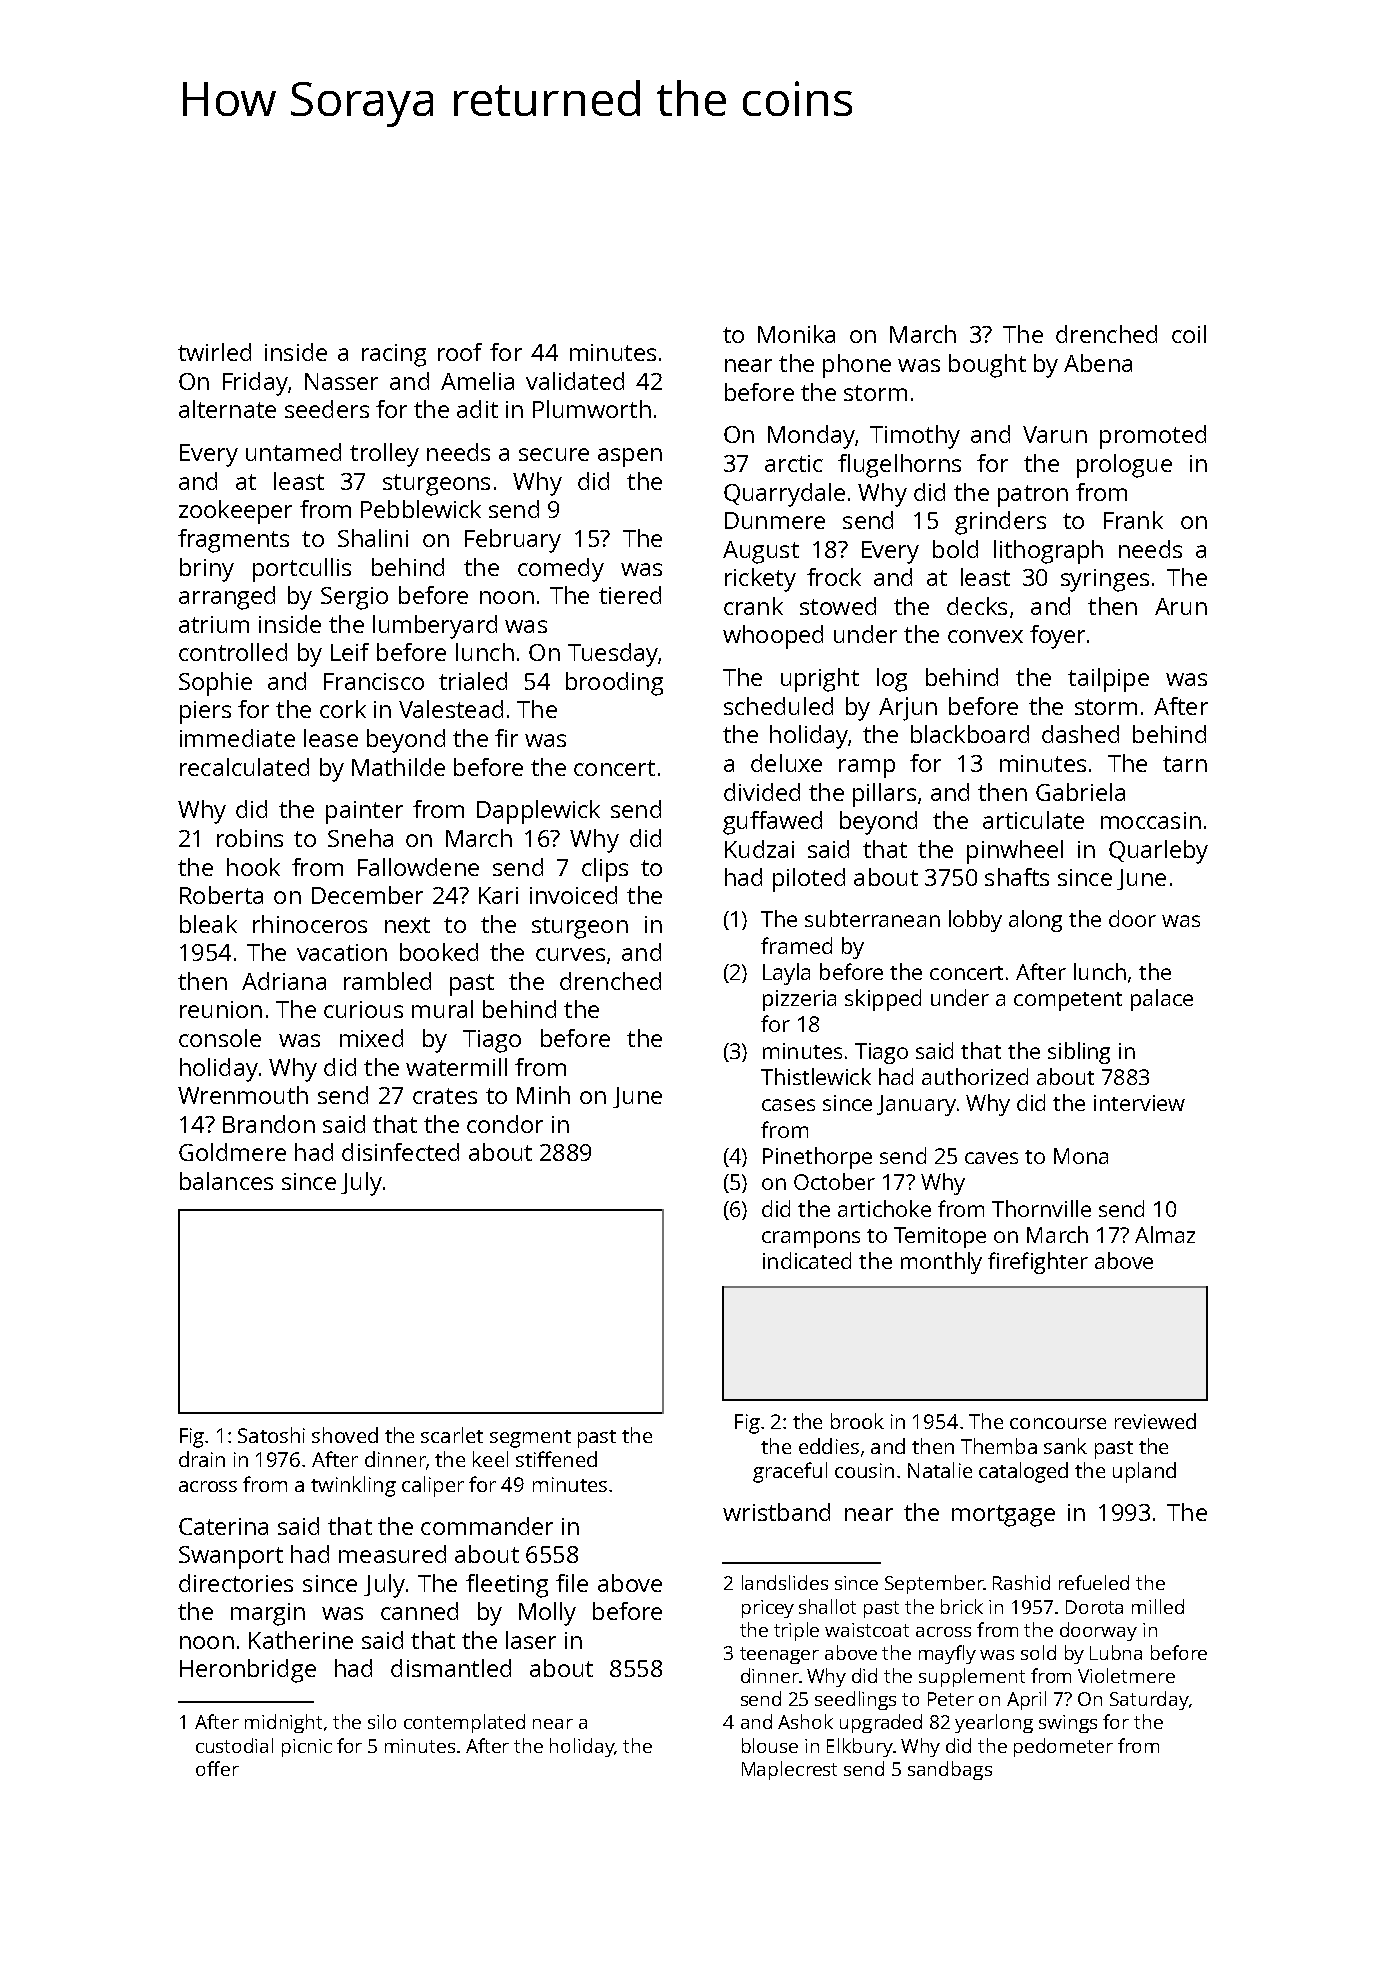  What do you see at coordinates (1080, 792) in the screenshot?
I see `Gabriela` at bounding box center [1080, 792].
